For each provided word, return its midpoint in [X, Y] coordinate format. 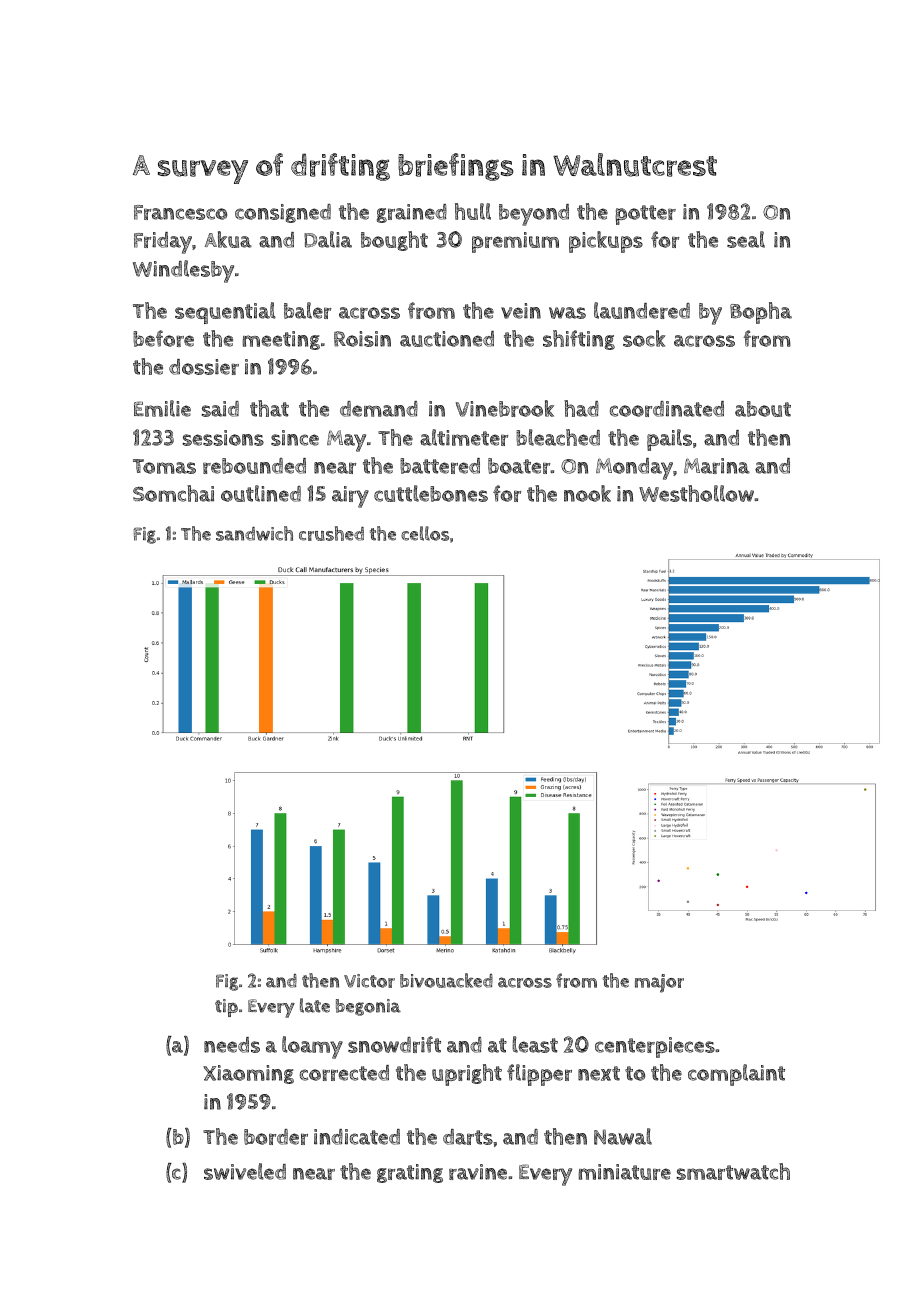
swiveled [245, 1171]
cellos [425, 533]
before [163, 338]
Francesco [180, 212]
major [659, 983]
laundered [642, 310]
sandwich [254, 533]
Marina [717, 466]
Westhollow [696, 493]
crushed [331, 533]
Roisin [362, 339]
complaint [736, 1075]
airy [350, 497]
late [315, 1005]
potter [645, 215]
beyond [534, 215]
